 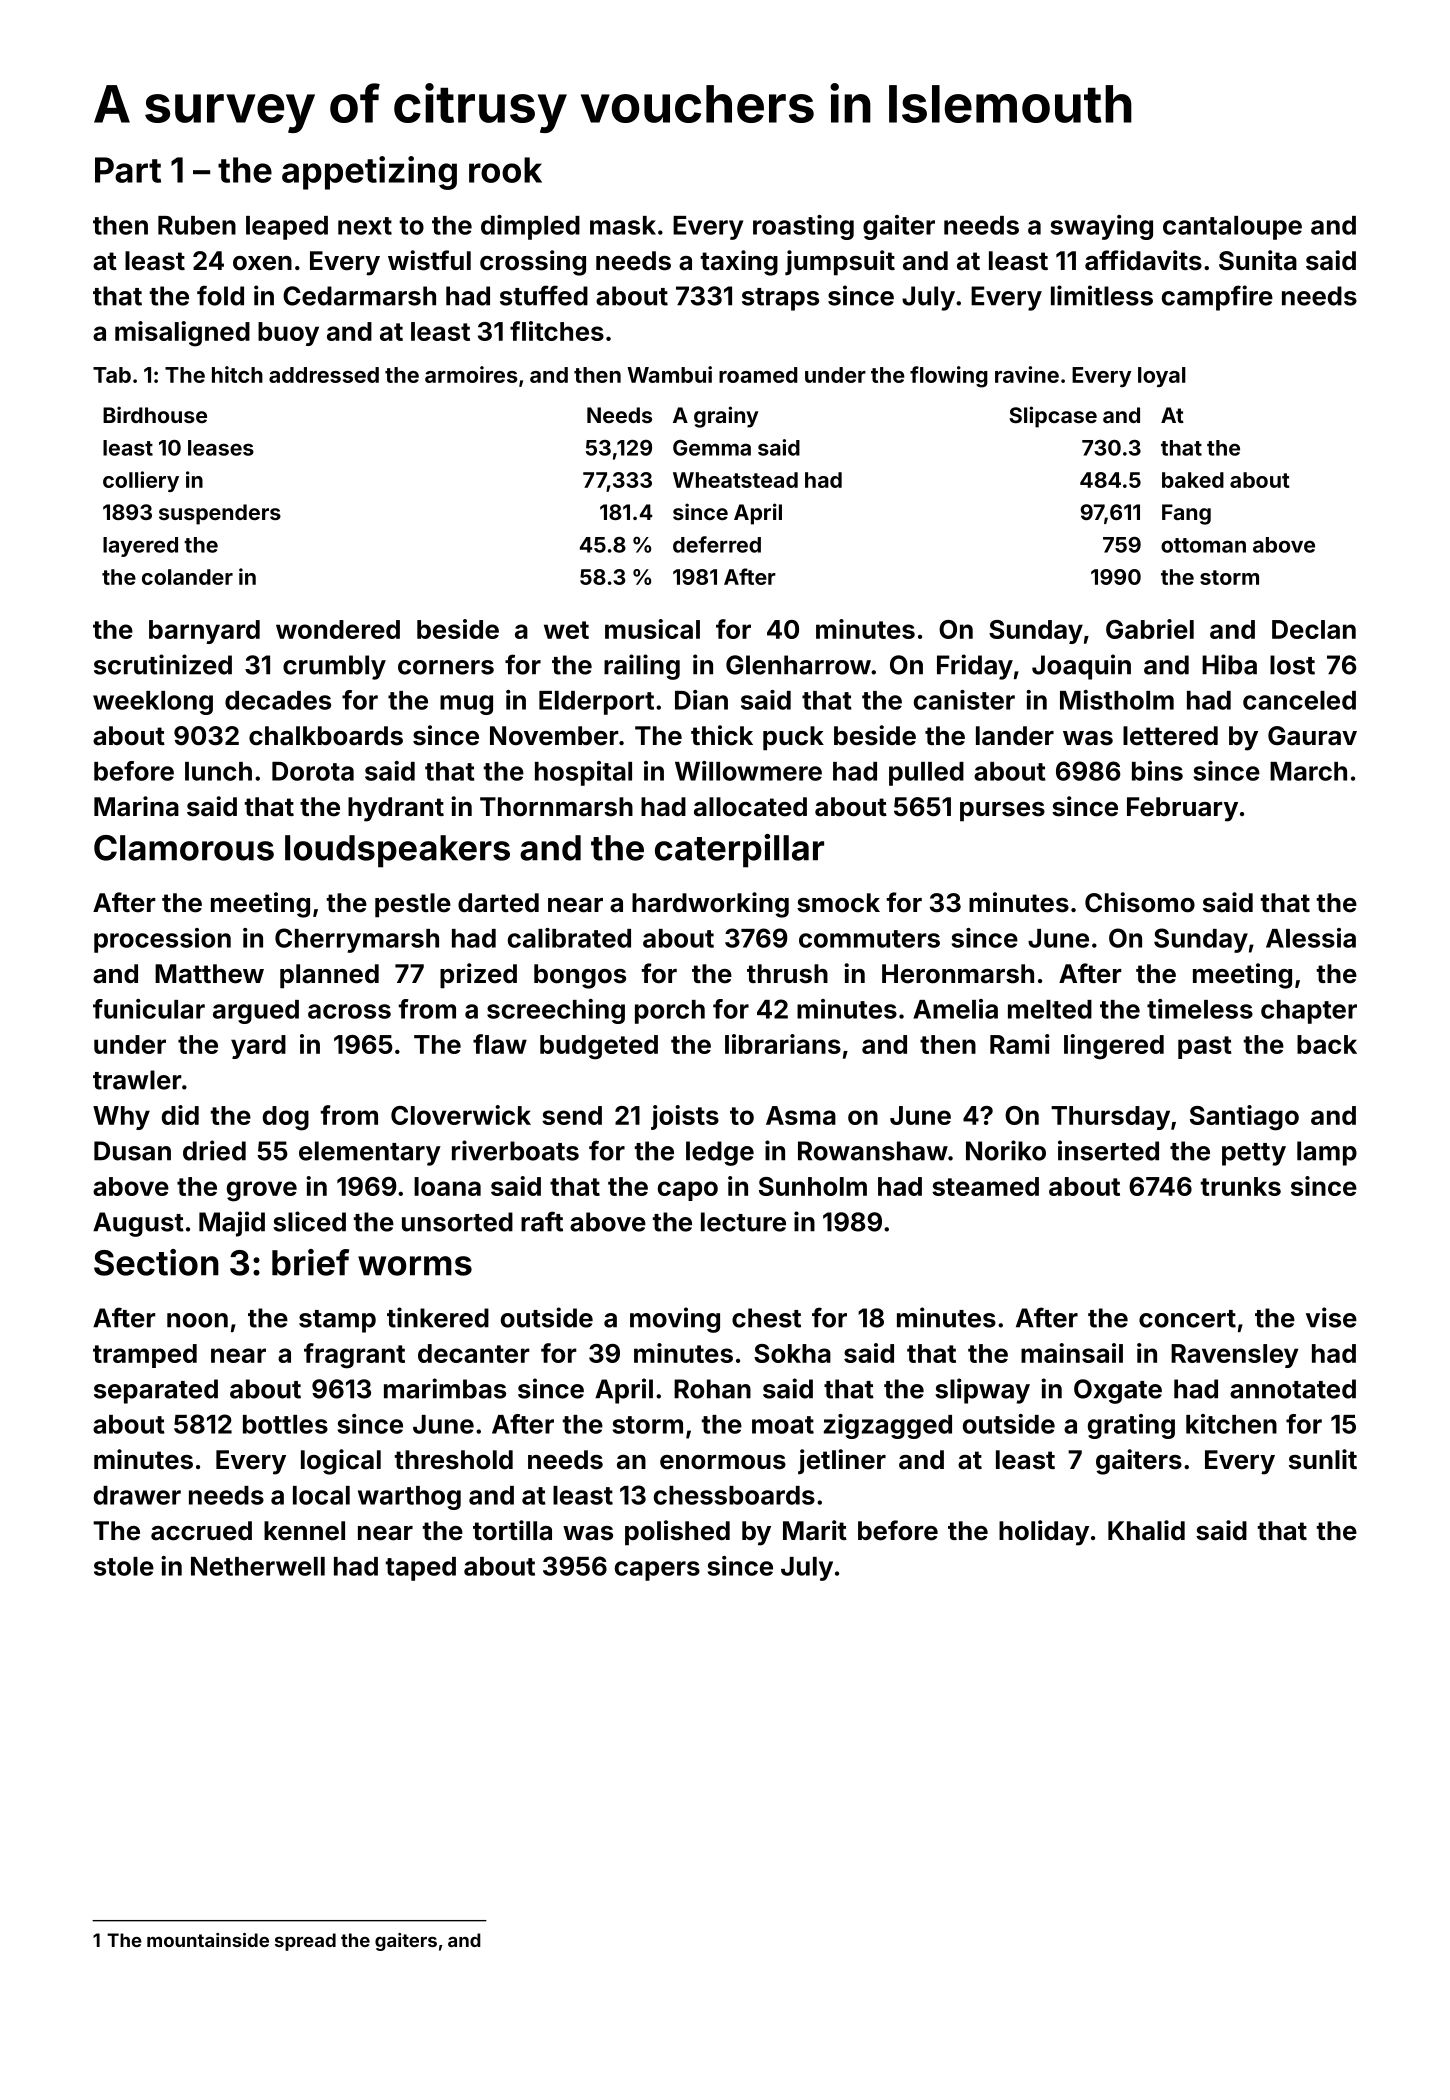 I want to click on appetizing, so click(x=369, y=173).
